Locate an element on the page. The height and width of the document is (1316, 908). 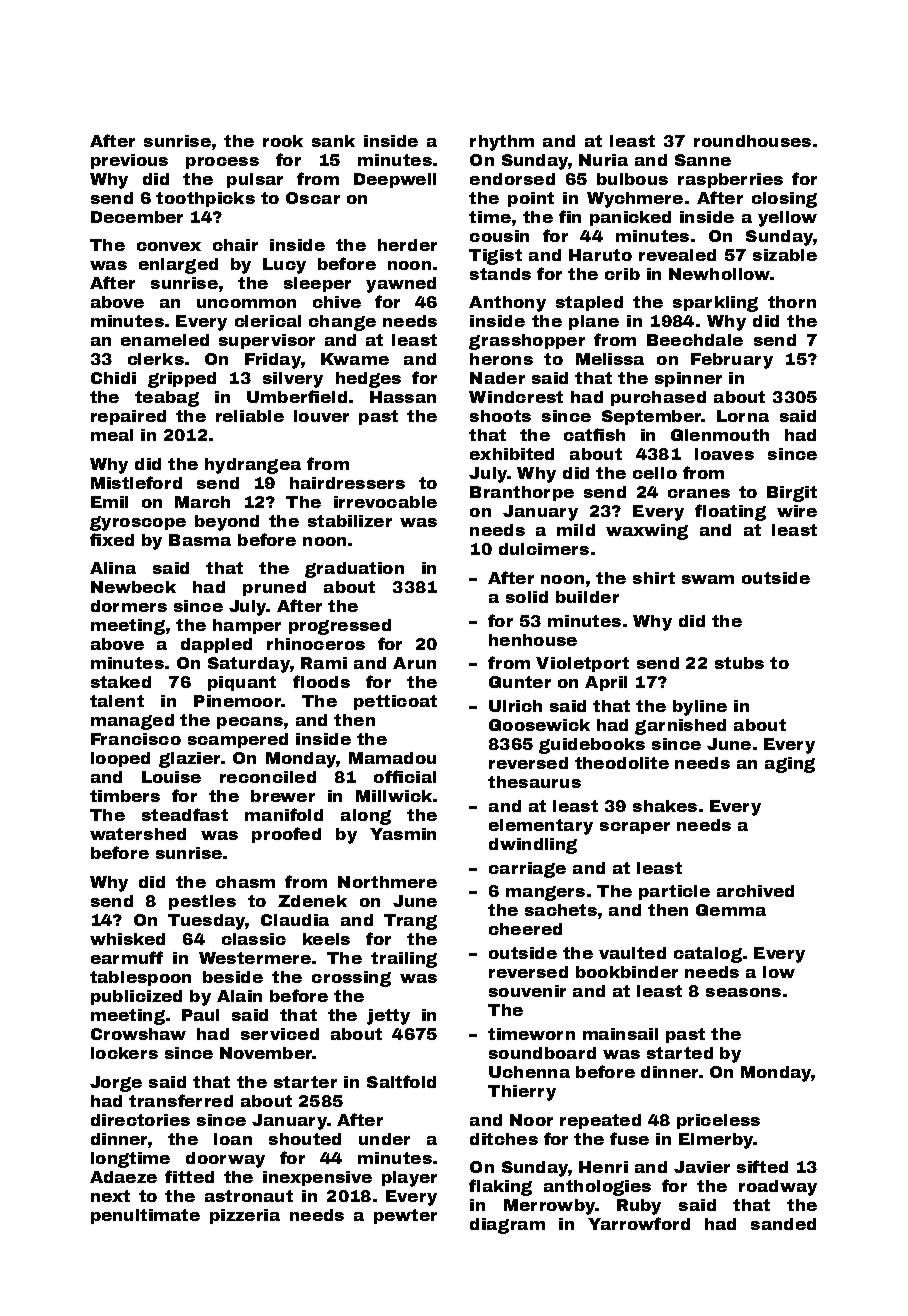
sizable is located at coordinates (785, 255).
